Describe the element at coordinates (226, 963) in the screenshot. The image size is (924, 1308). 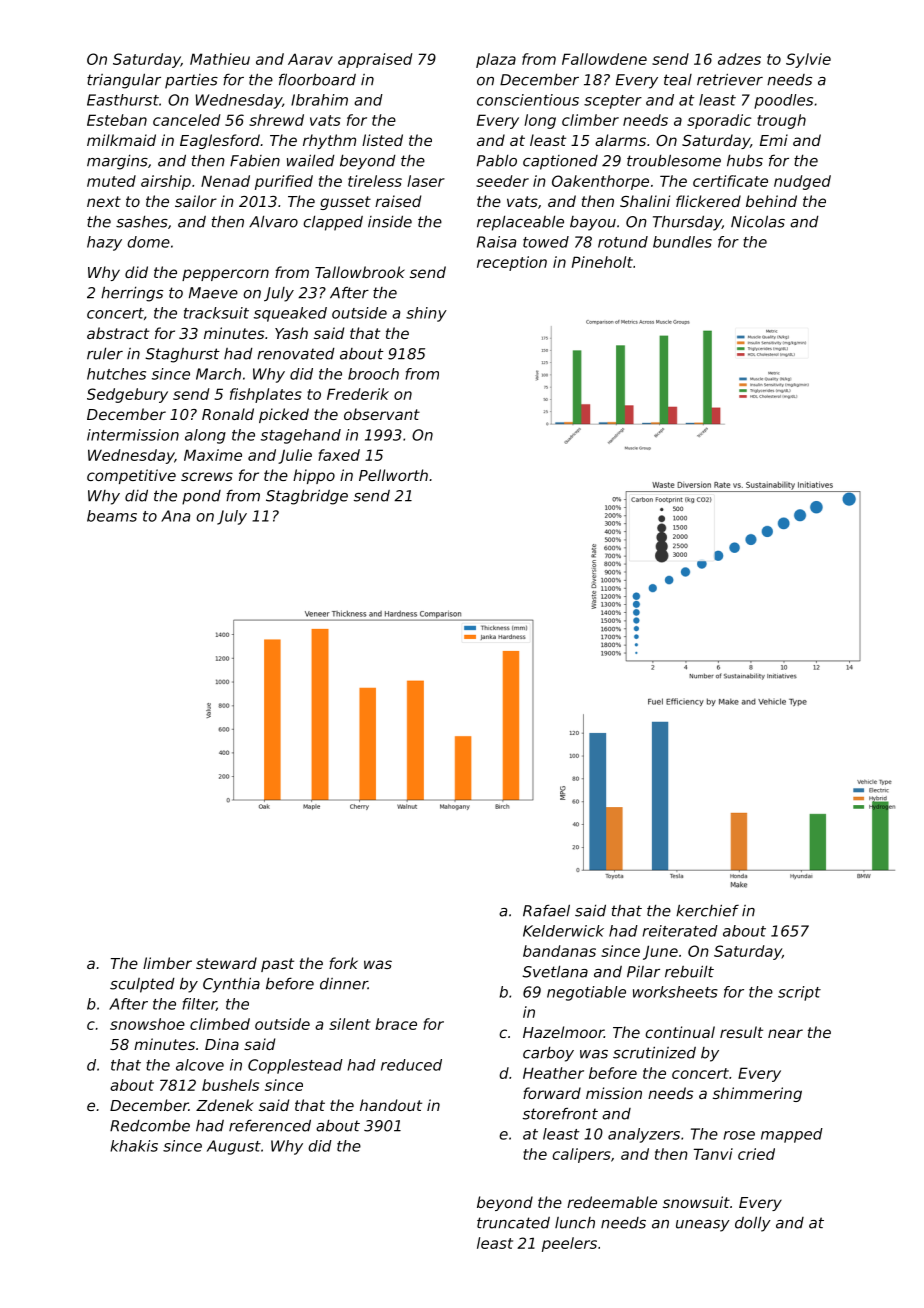
I see `steward` at that location.
